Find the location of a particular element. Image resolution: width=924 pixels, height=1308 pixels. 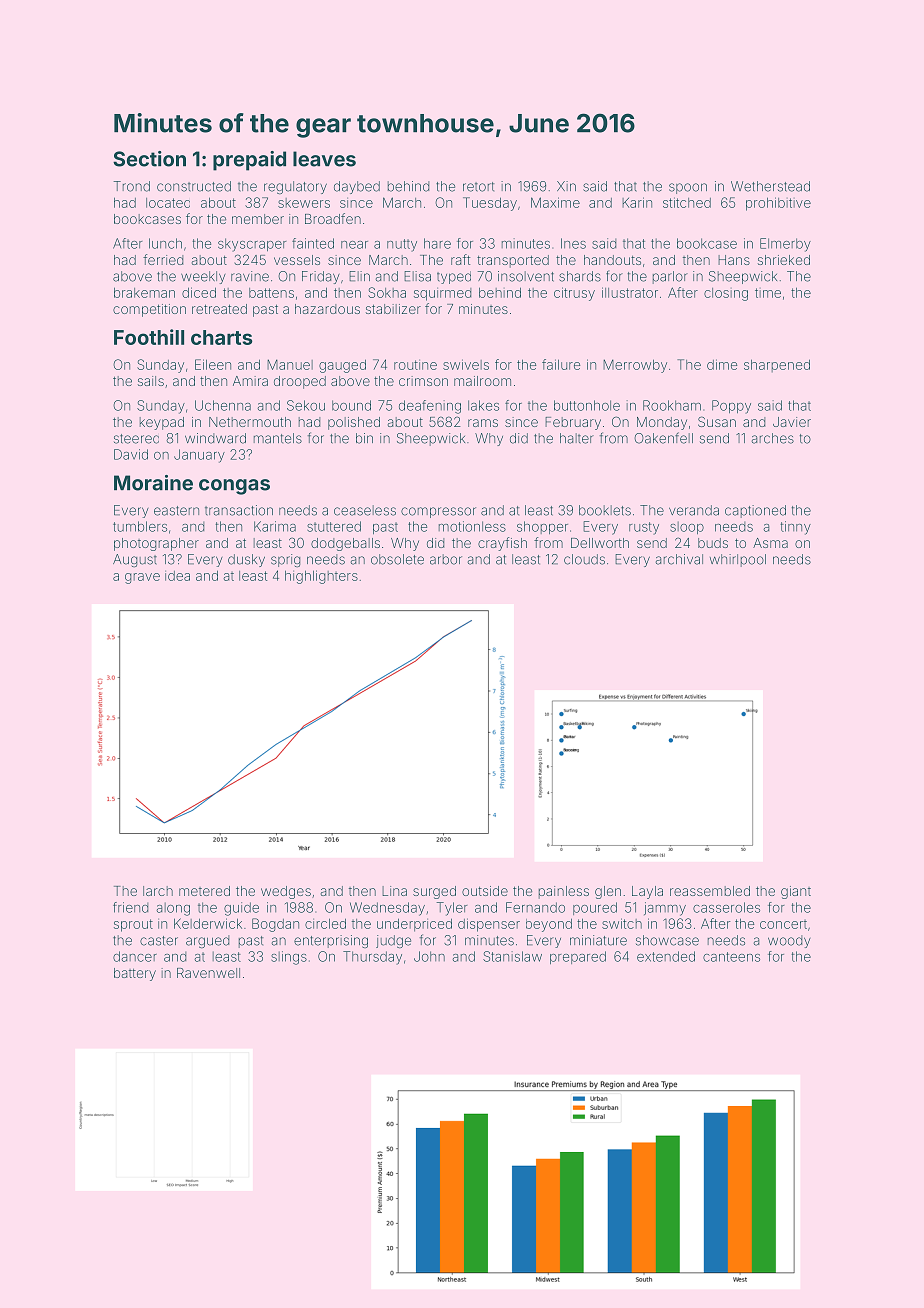

competition is located at coordinates (149, 310).
